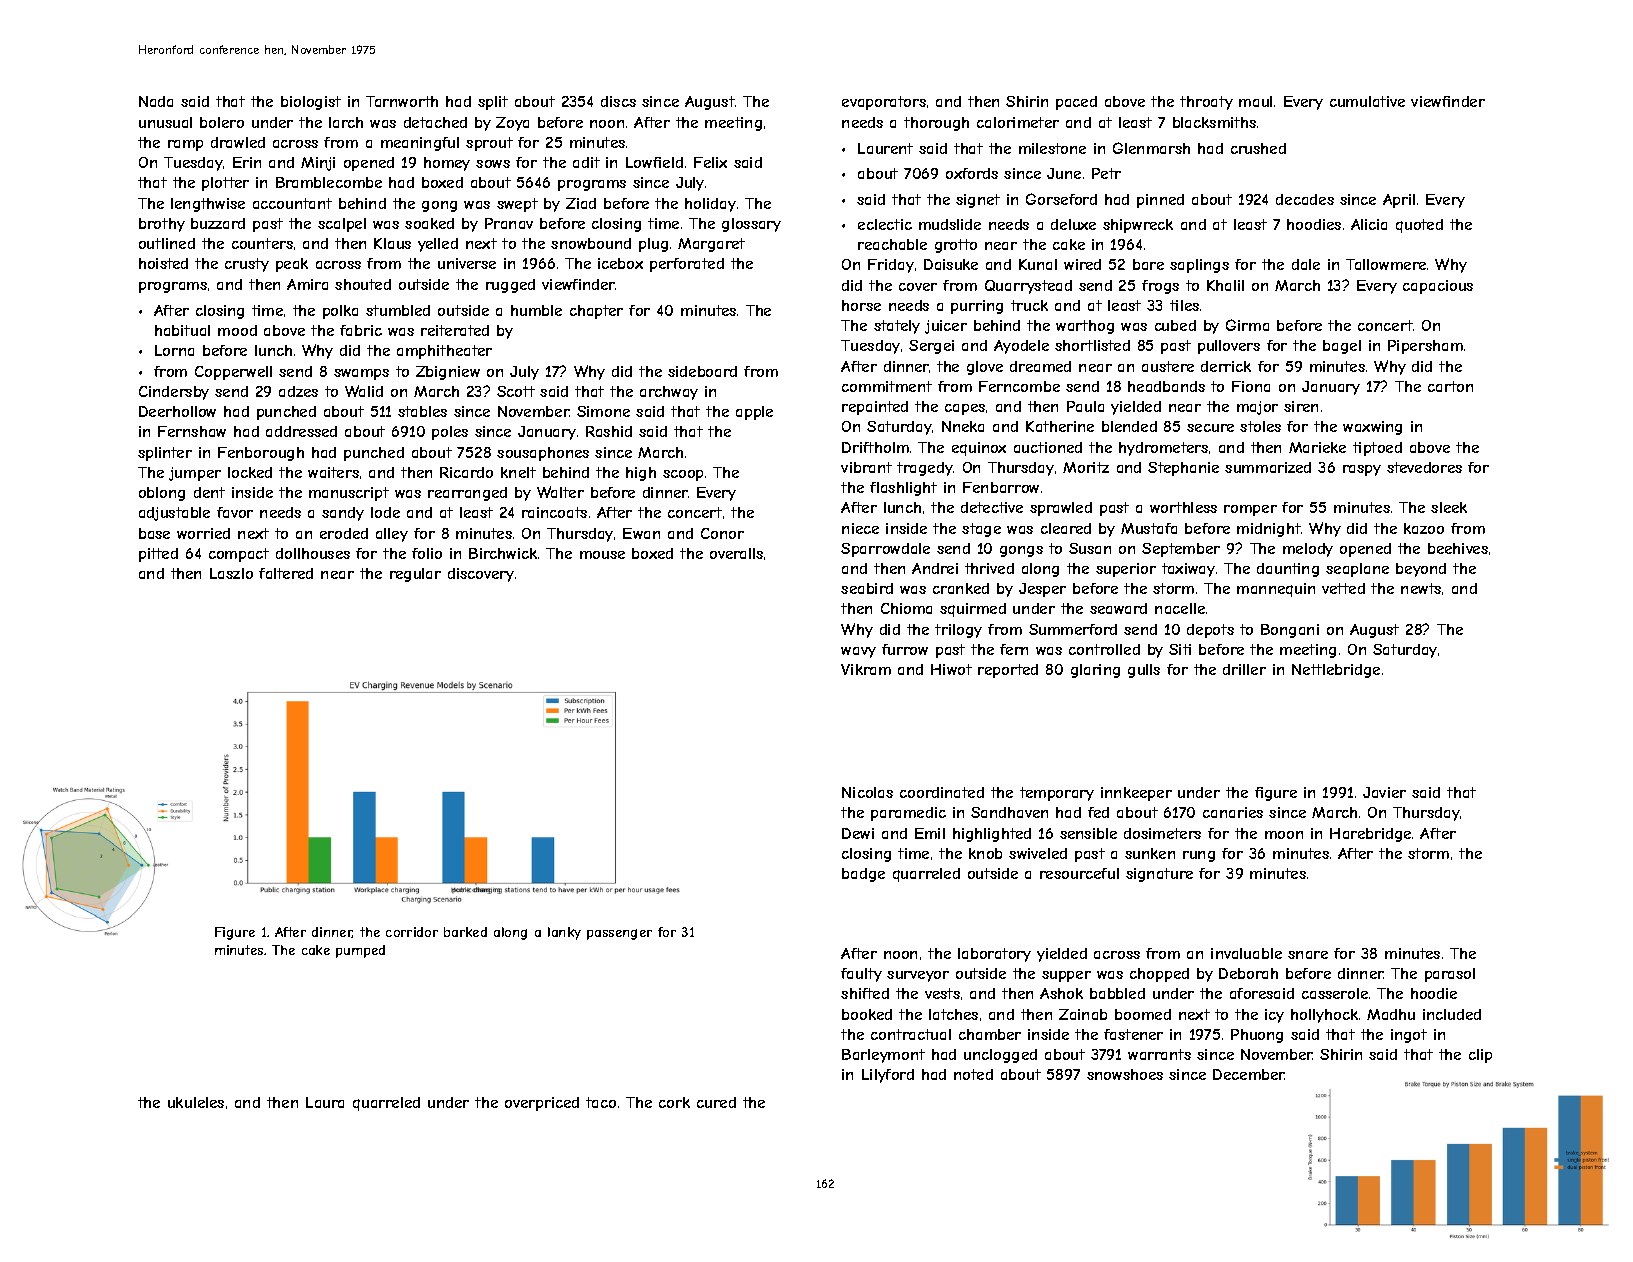  Describe the element at coordinates (1336, 671) in the screenshot. I see `Nettlebridge` at that location.
